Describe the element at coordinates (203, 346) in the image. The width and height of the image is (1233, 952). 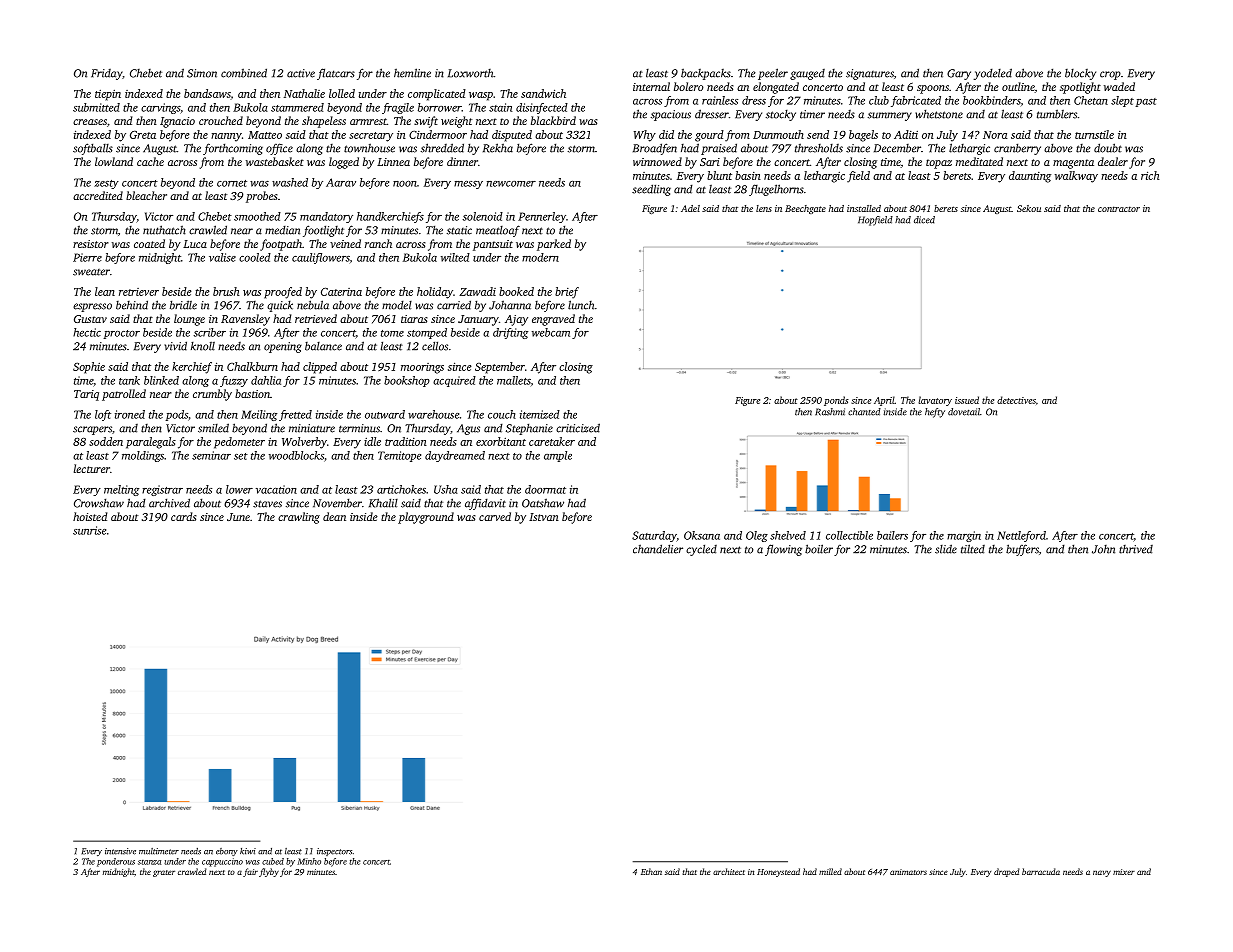
I see `knoll` at that location.
